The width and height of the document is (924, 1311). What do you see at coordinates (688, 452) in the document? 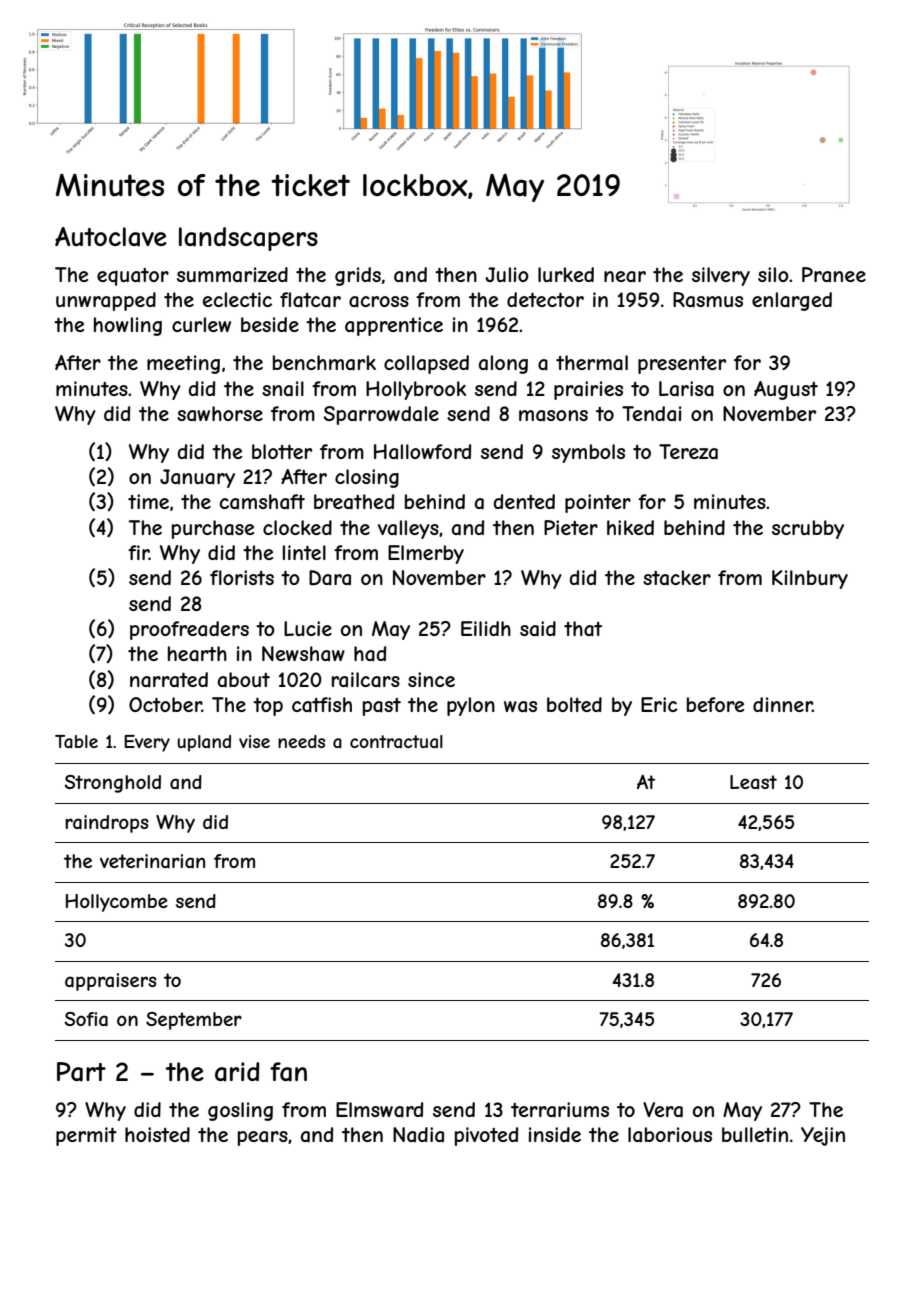
I see `Tereza` at bounding box center [688, 452].
